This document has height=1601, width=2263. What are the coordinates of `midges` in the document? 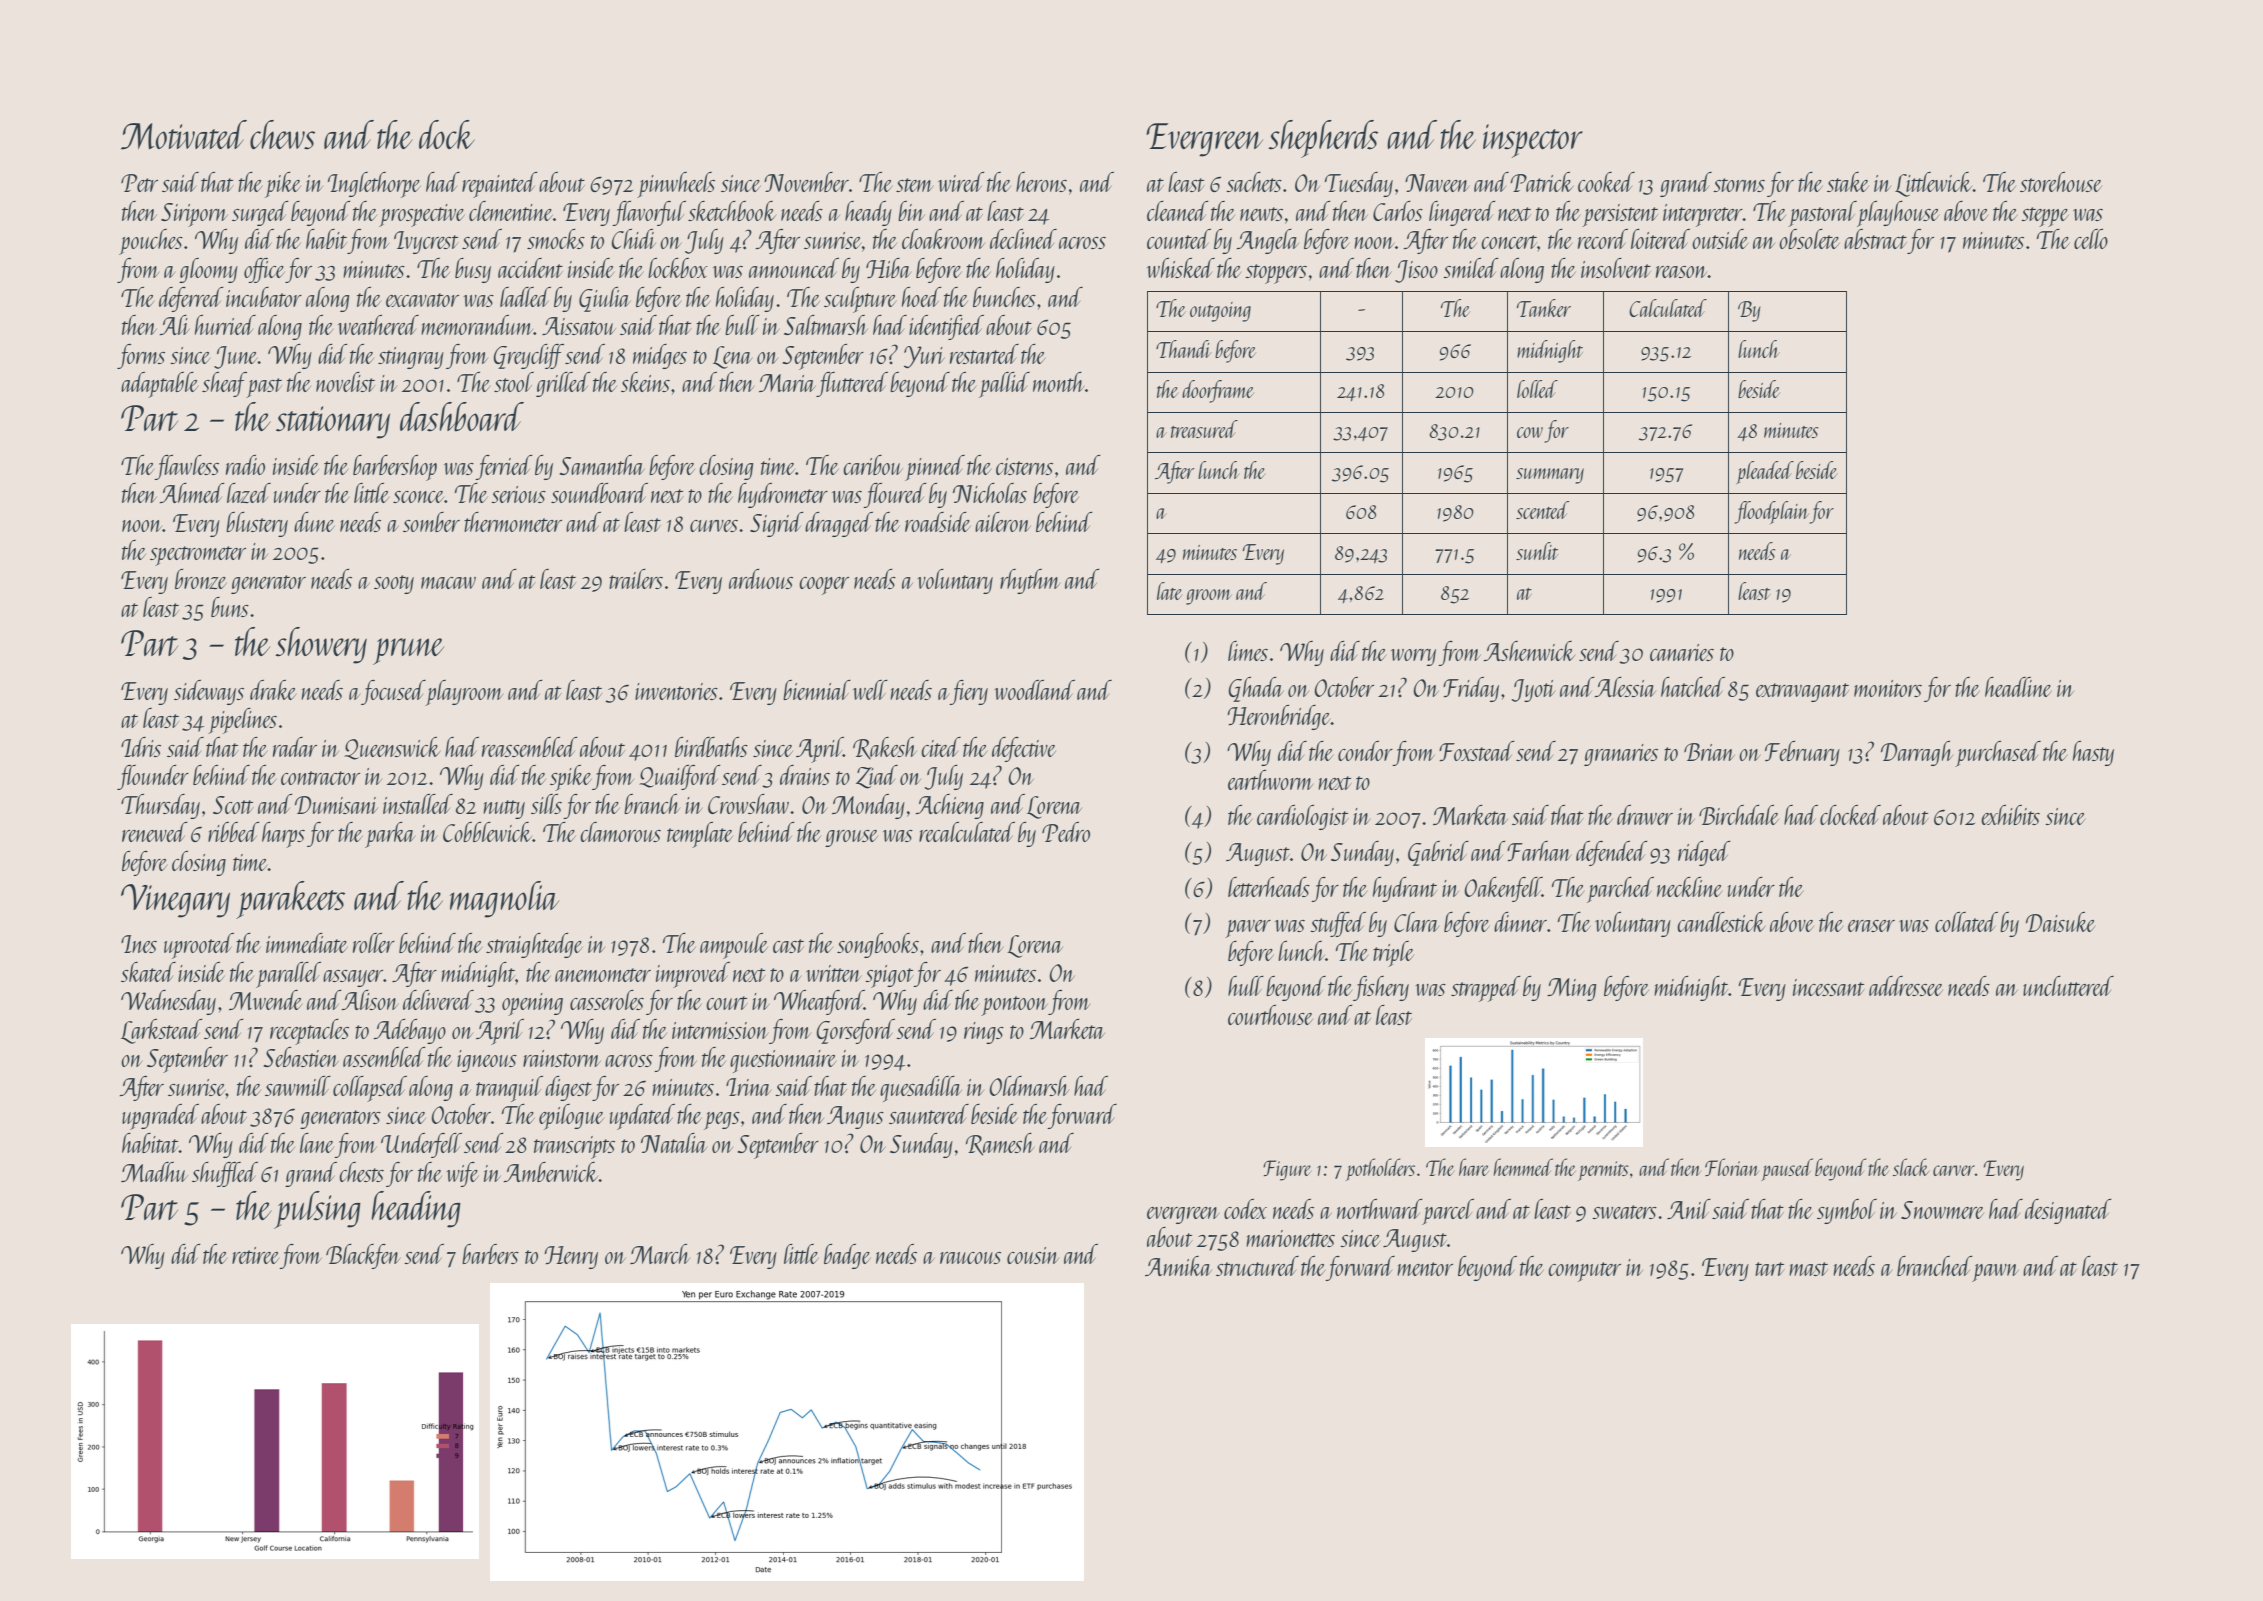 It's located at (660, 356).
